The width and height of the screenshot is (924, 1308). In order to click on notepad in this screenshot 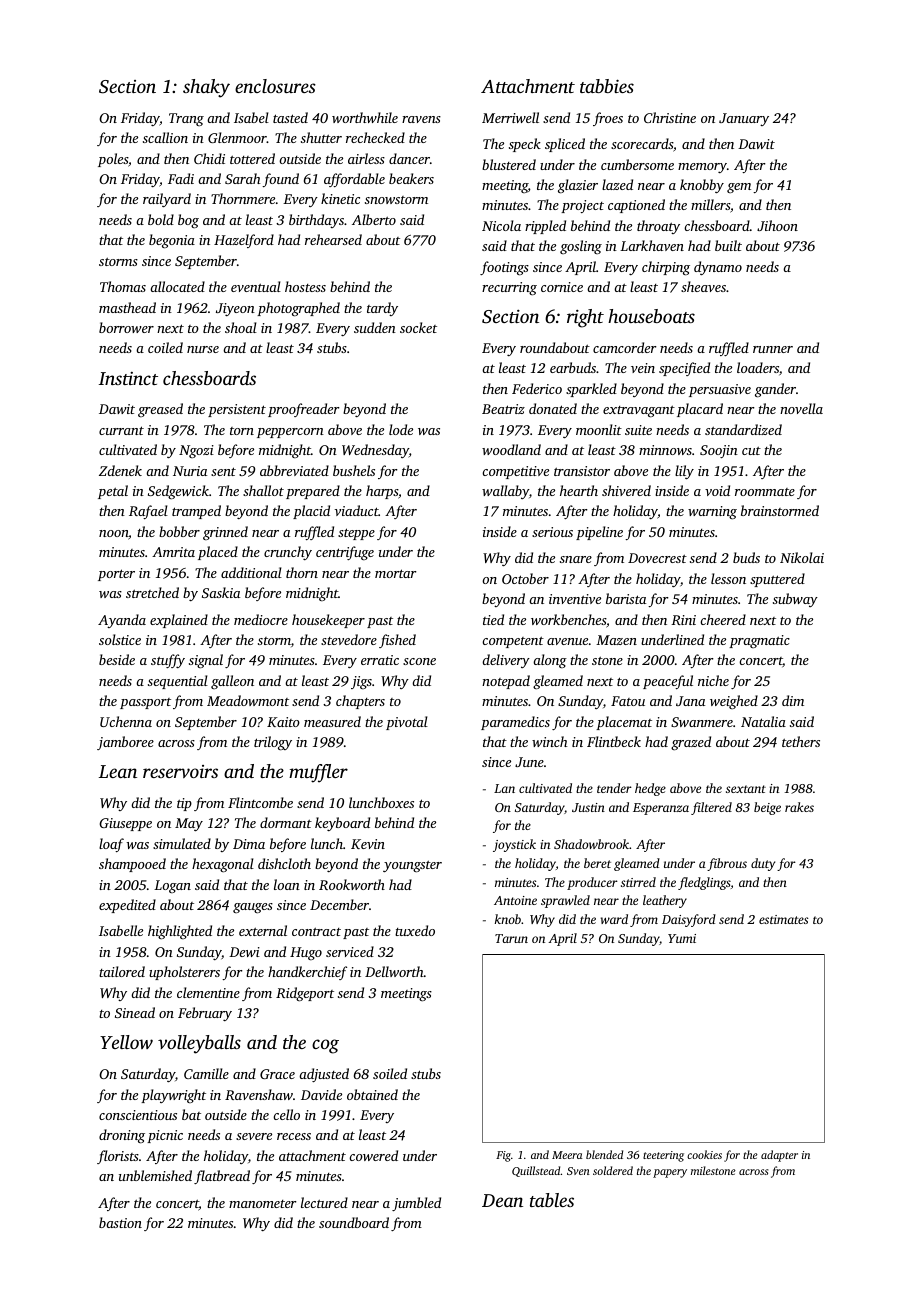, I will do `click(506, 682)`.
